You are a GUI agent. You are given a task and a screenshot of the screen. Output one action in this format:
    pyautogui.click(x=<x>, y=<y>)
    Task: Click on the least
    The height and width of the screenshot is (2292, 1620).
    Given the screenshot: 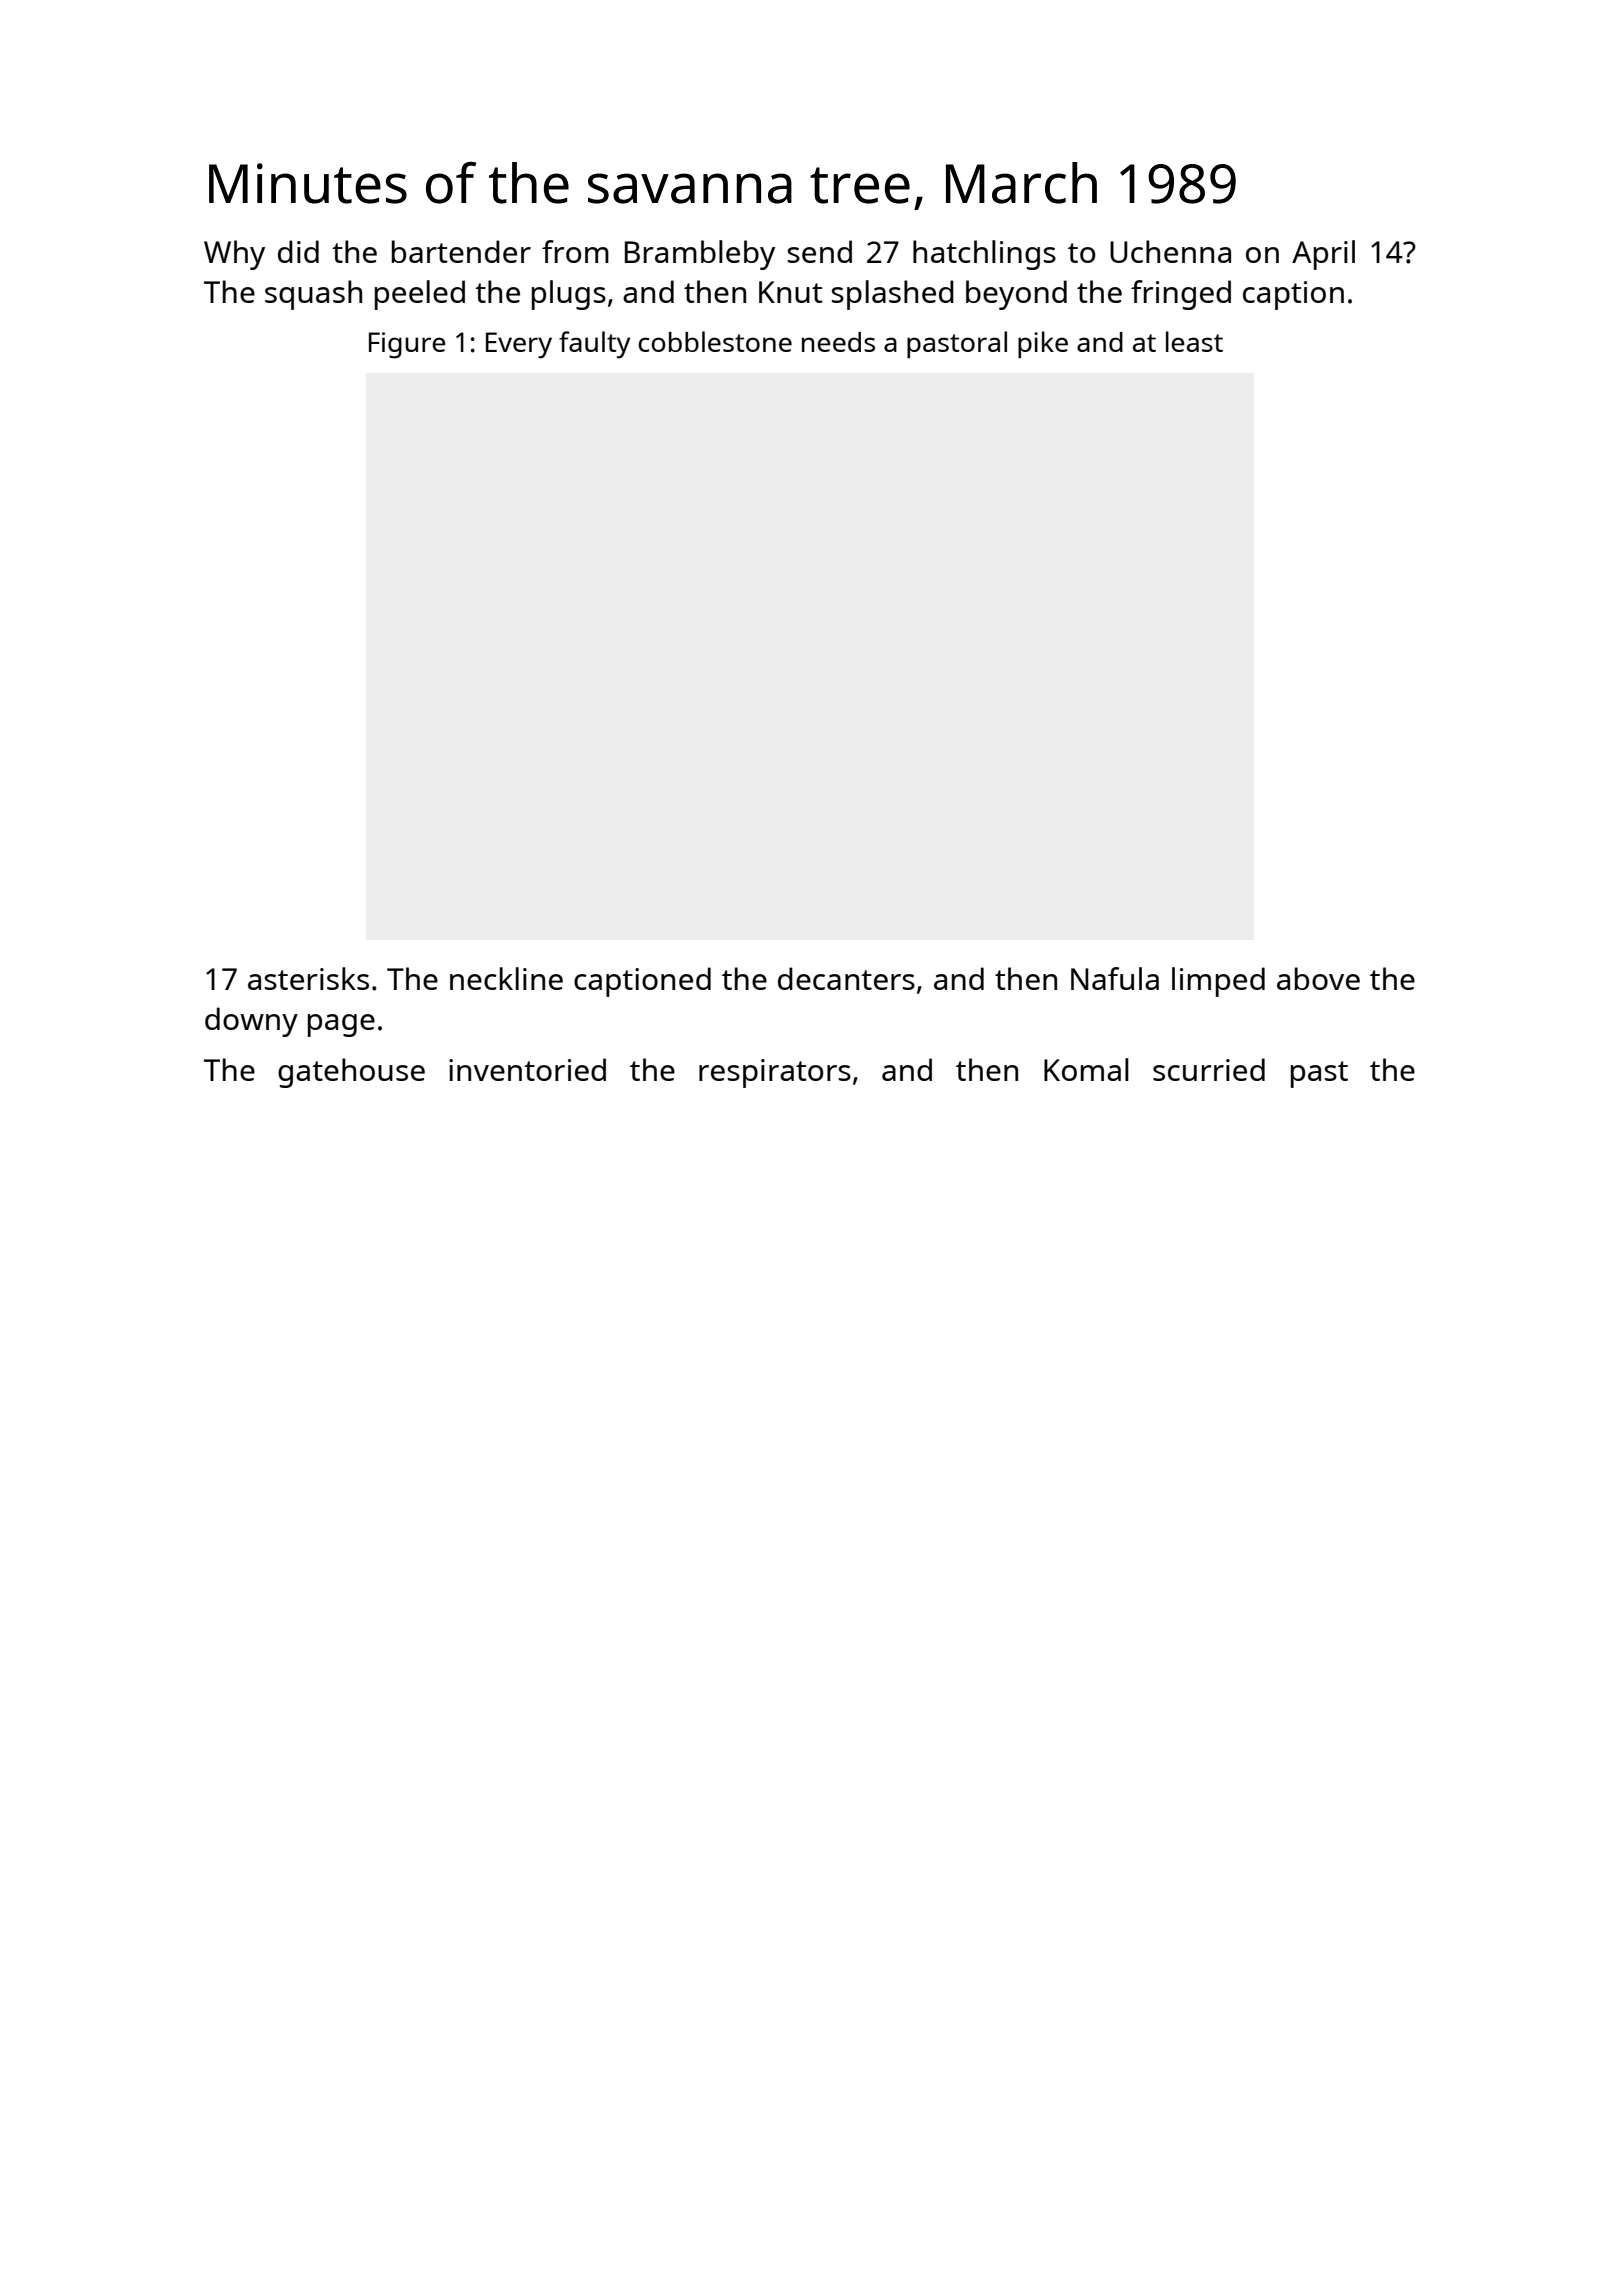 What is the action you would take?
    pyautogui.click(x=1194, y=341)
